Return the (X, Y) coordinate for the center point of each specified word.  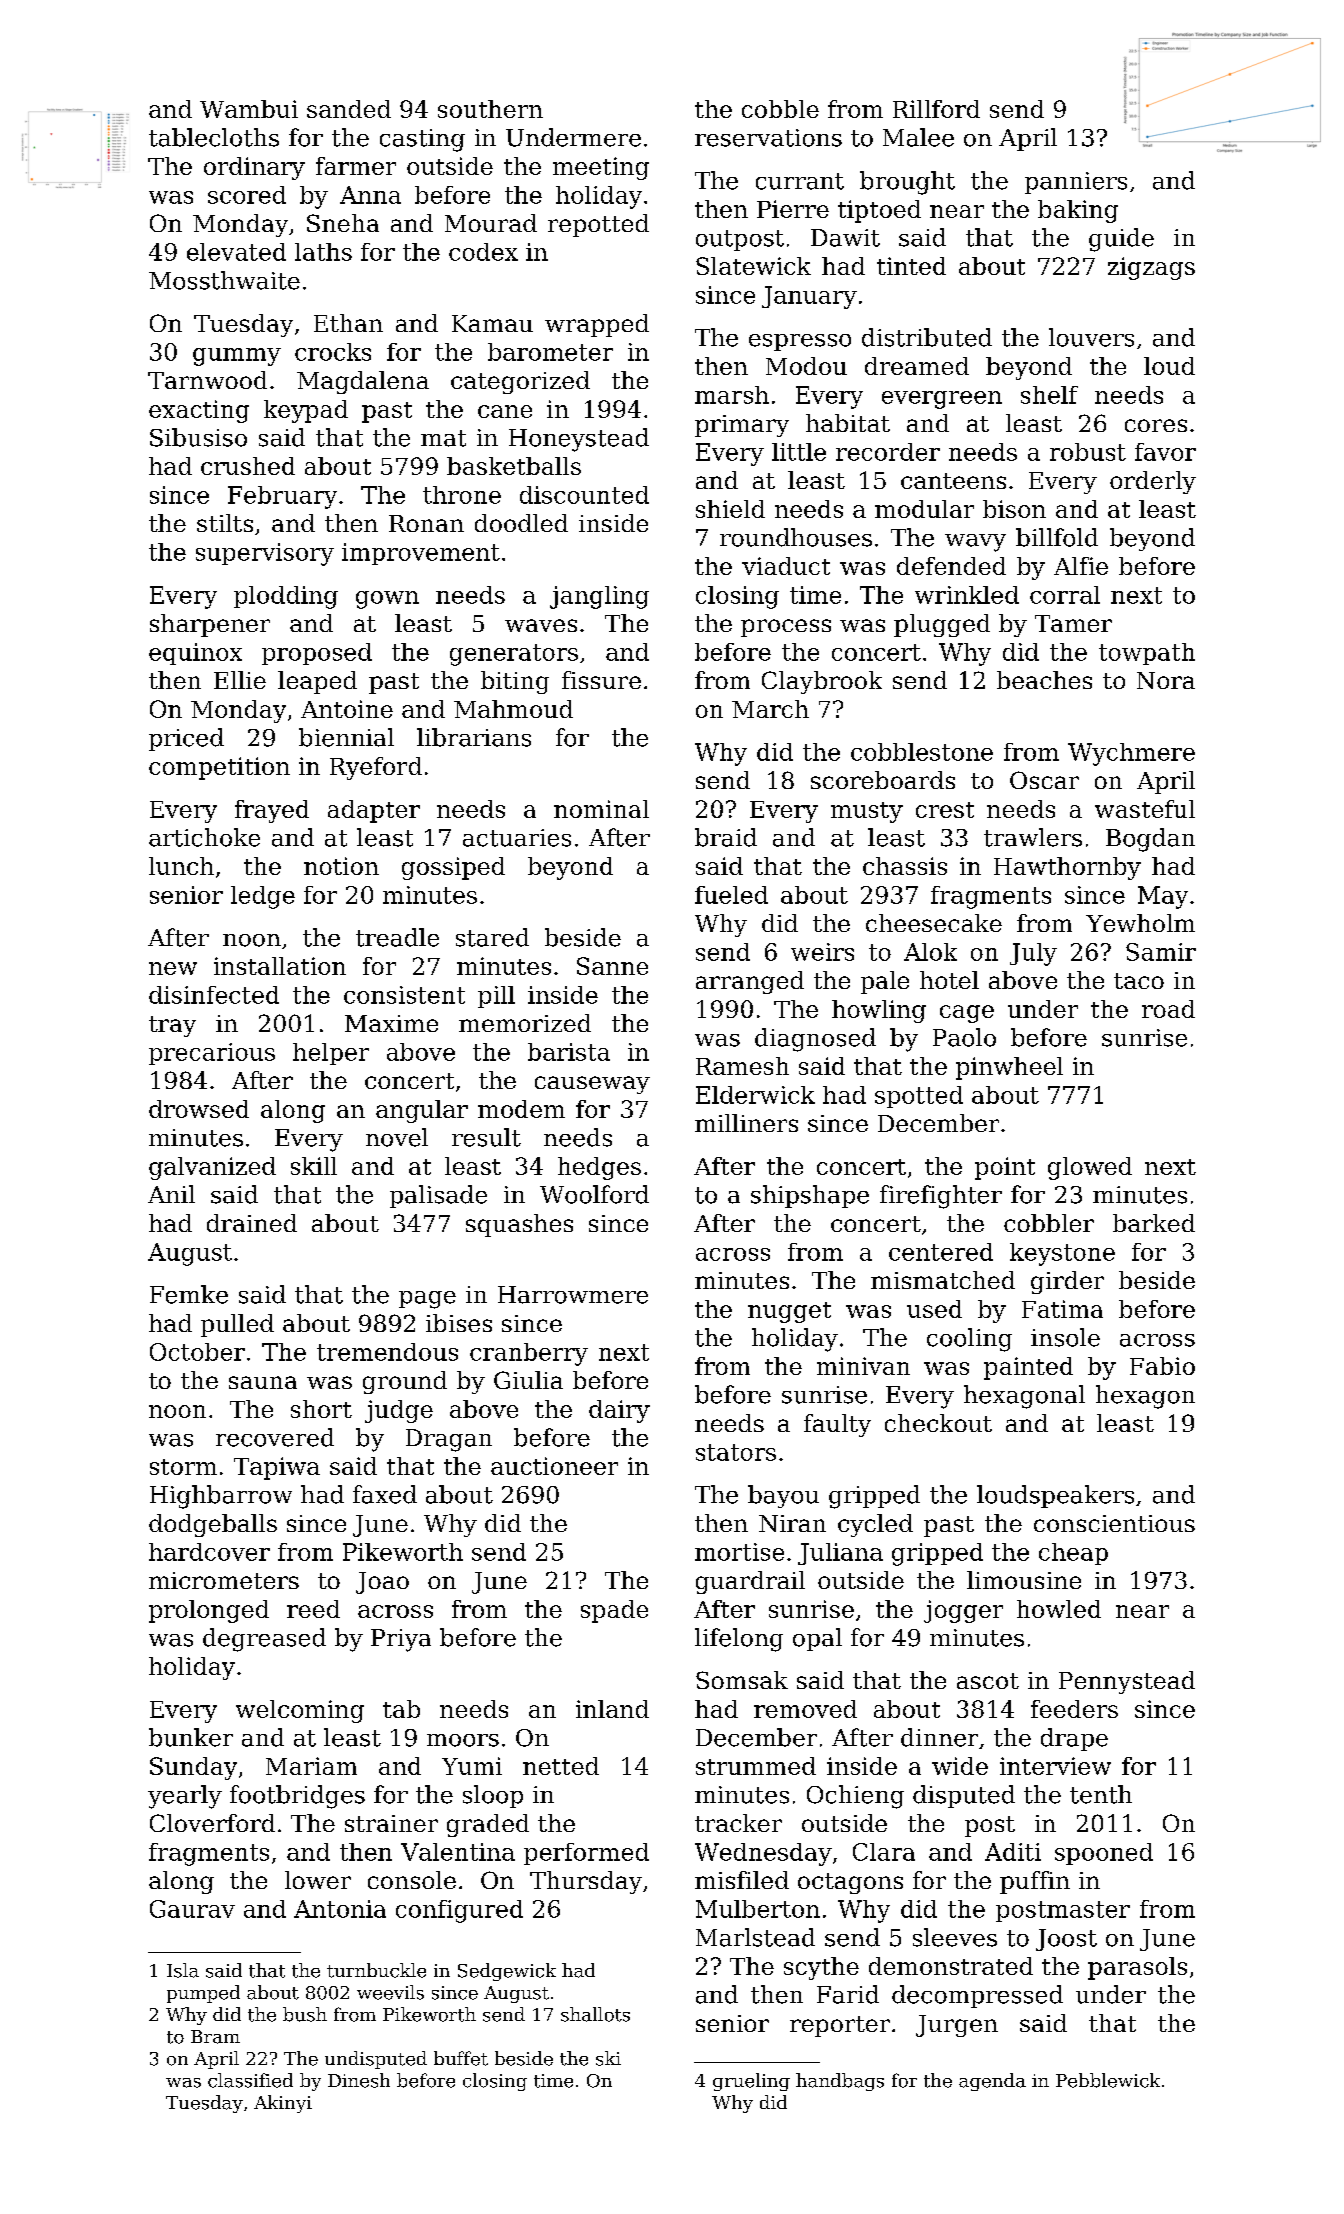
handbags (840, 2082)
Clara (884, 1852)
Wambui (249, 109)
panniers (1076, 183)
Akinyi (283, 2104)
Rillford (936, 109)
